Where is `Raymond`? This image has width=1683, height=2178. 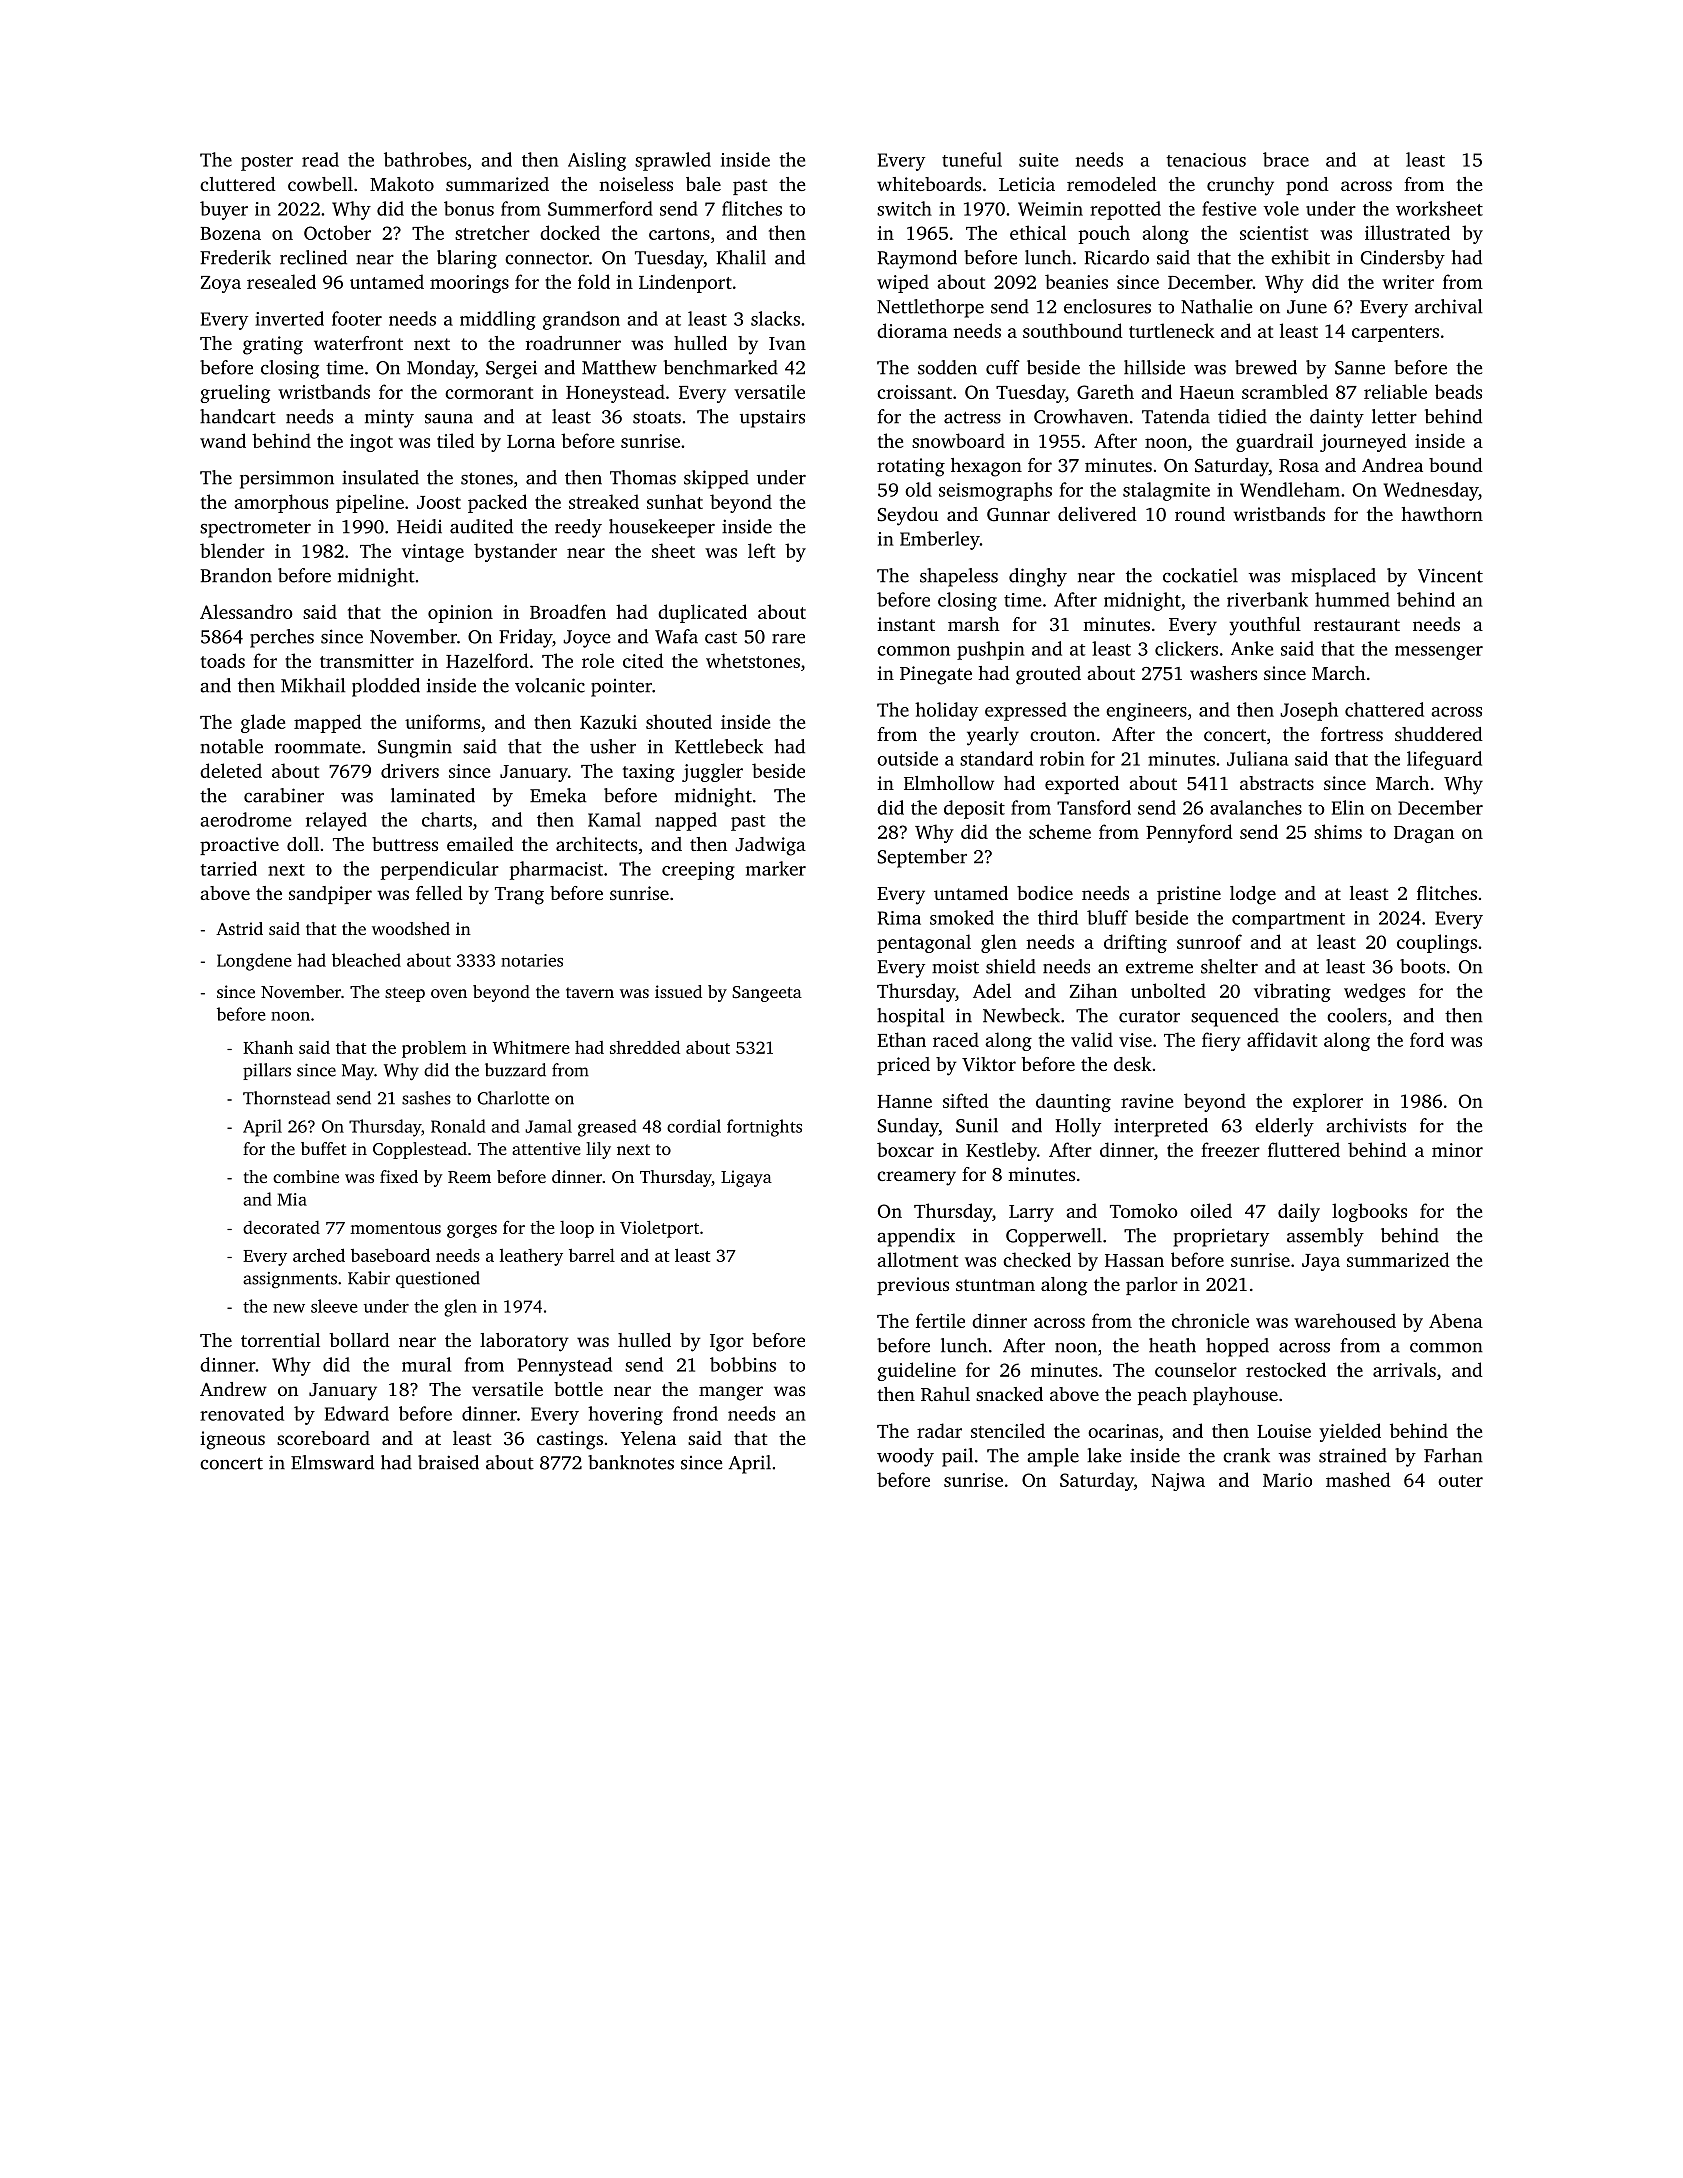
Raymond is located at coordinates (917, 259).
